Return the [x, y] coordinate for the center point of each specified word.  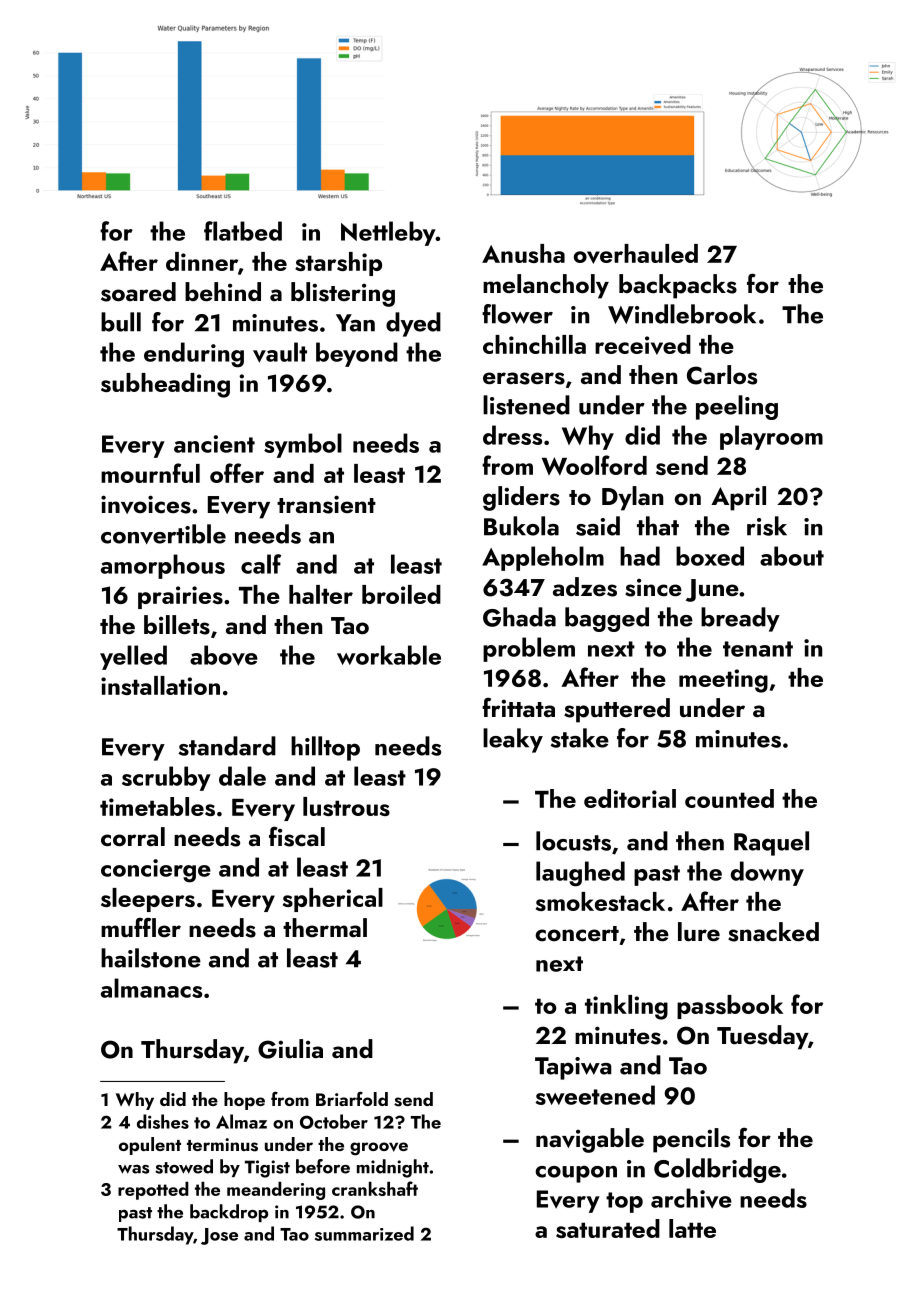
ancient [214, 444]
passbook [730, 1007]
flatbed [243, 231]
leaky [513, 740]
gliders [521, 498]
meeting [723, 681]
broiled [401, 594]
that [658, 526]
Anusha [523, 253]
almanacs [151, 988]
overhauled [636, 254]
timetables [157, 806]
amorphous [163, 566]
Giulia [290, 1049]
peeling [737, 407]
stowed [184, 1166]
